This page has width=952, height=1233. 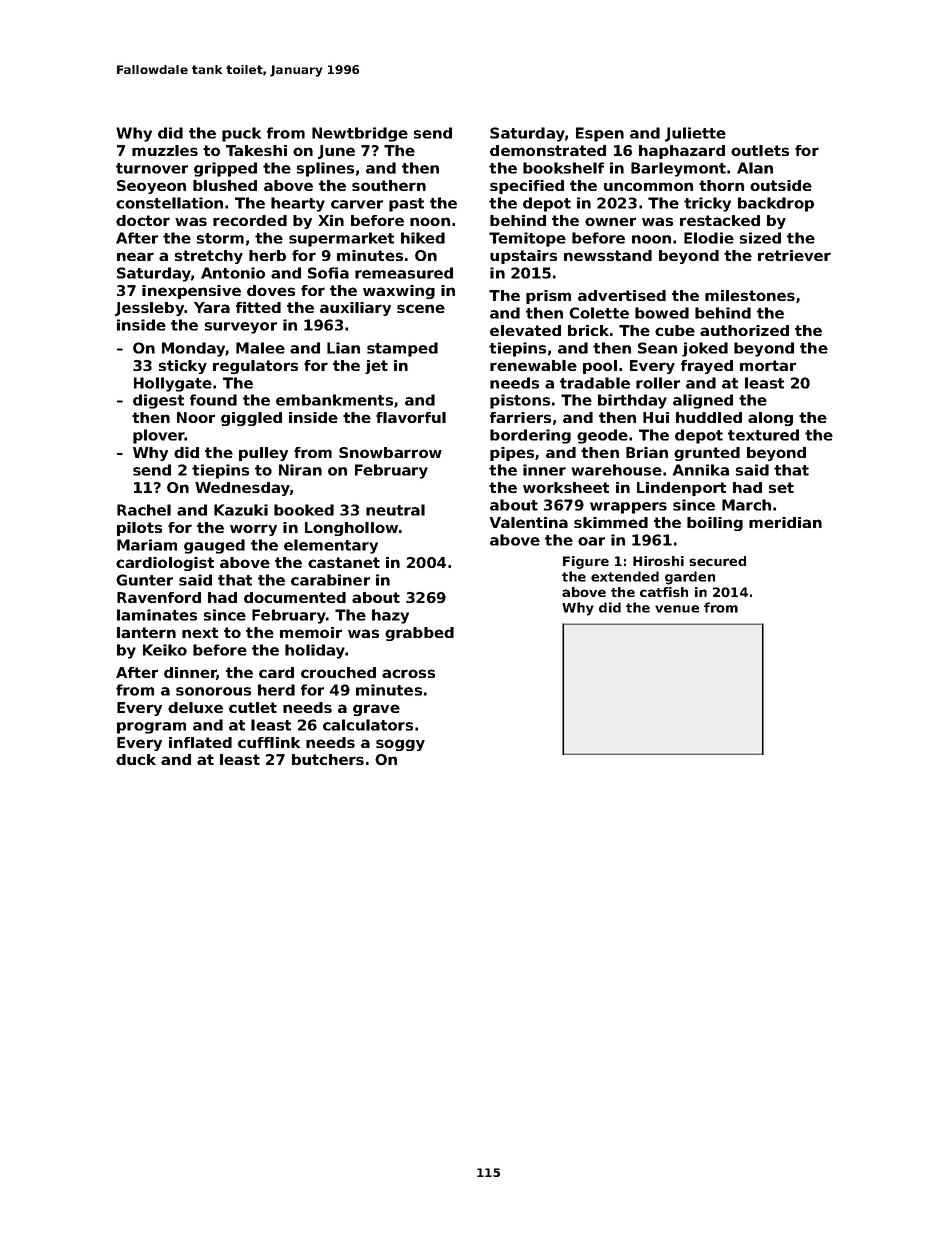 I want to click on calculators, so click(x=368, y=725).
